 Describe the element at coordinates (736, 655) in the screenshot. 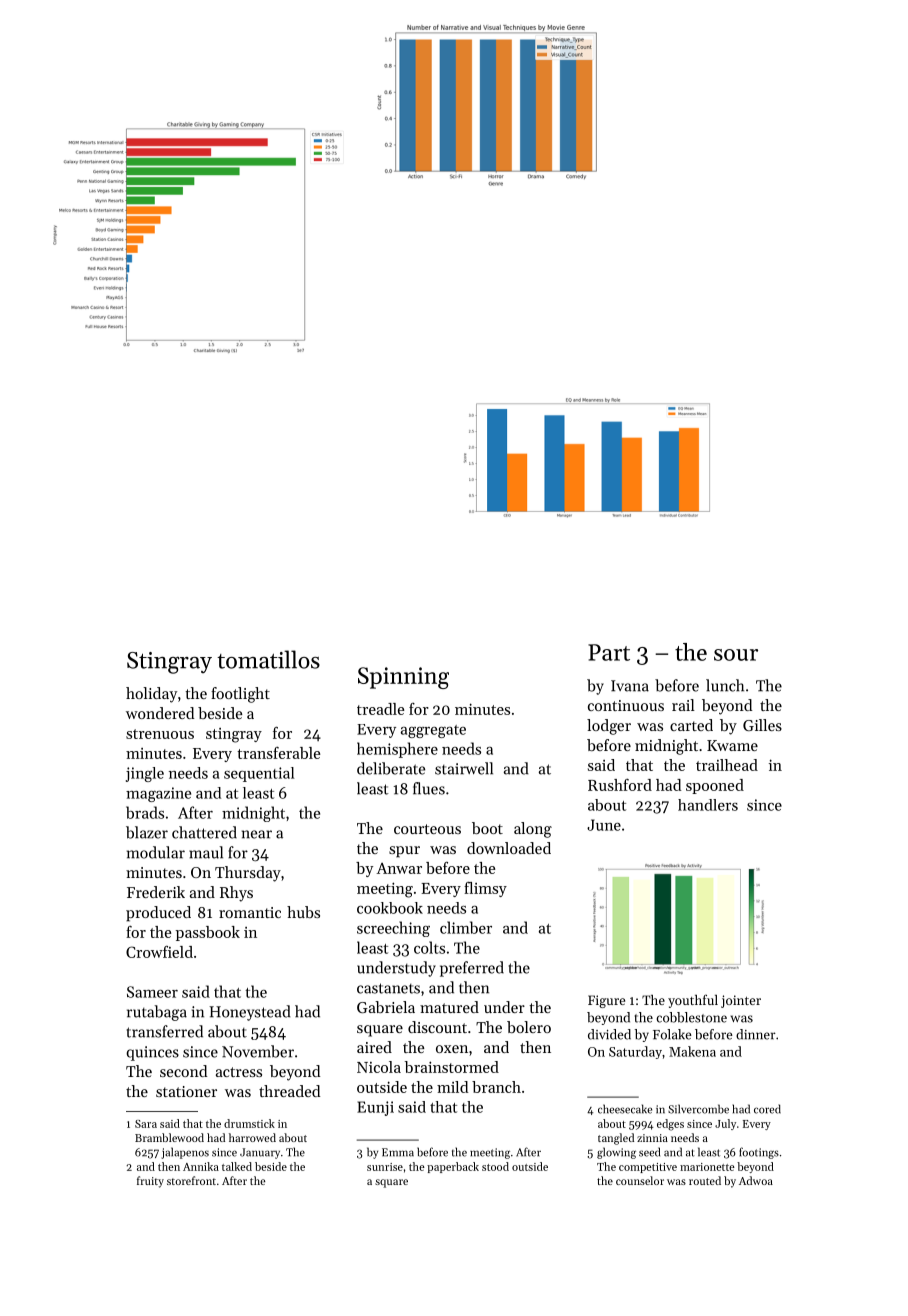

I see `sour` at that location.
